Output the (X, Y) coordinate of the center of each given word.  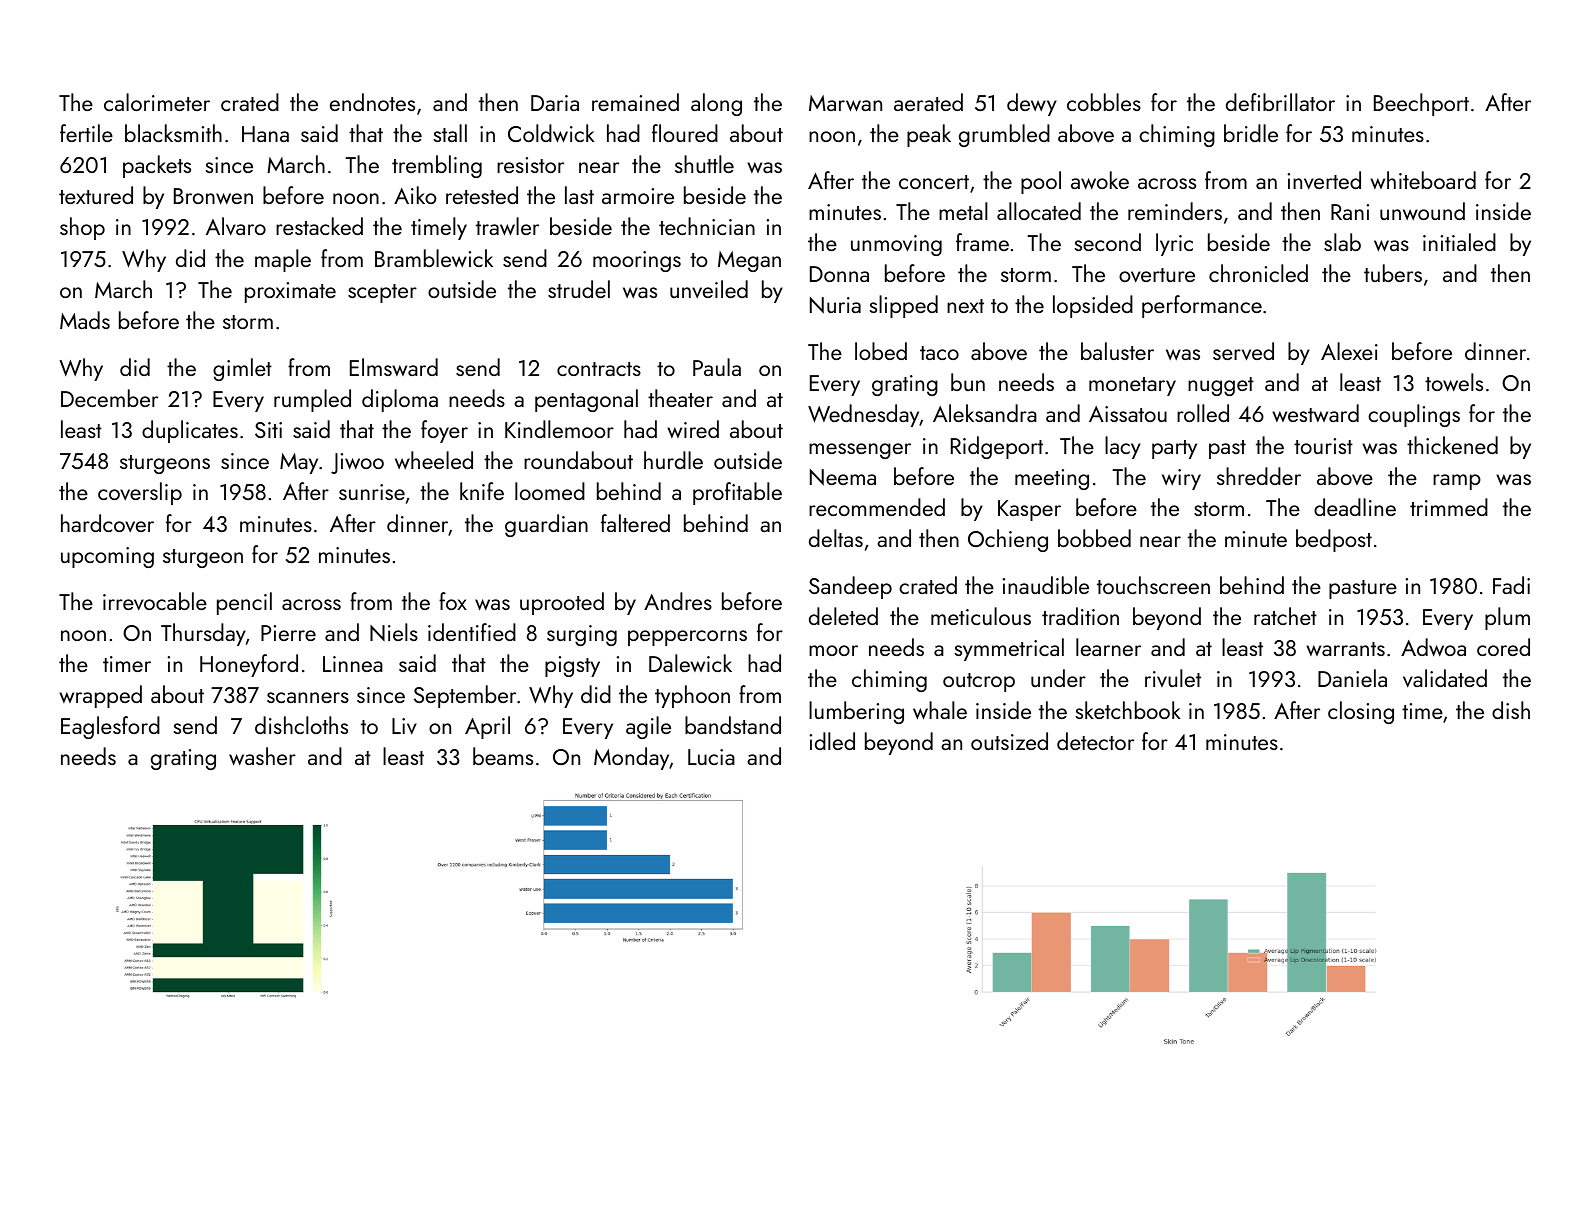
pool (1041, 182)
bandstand (733, 725)
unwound (1422, 211)
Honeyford (249, 665)
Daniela (1352, 678)
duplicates (190, 431)
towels (1454, 382)
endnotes (372, 102)
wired (693, 429)
